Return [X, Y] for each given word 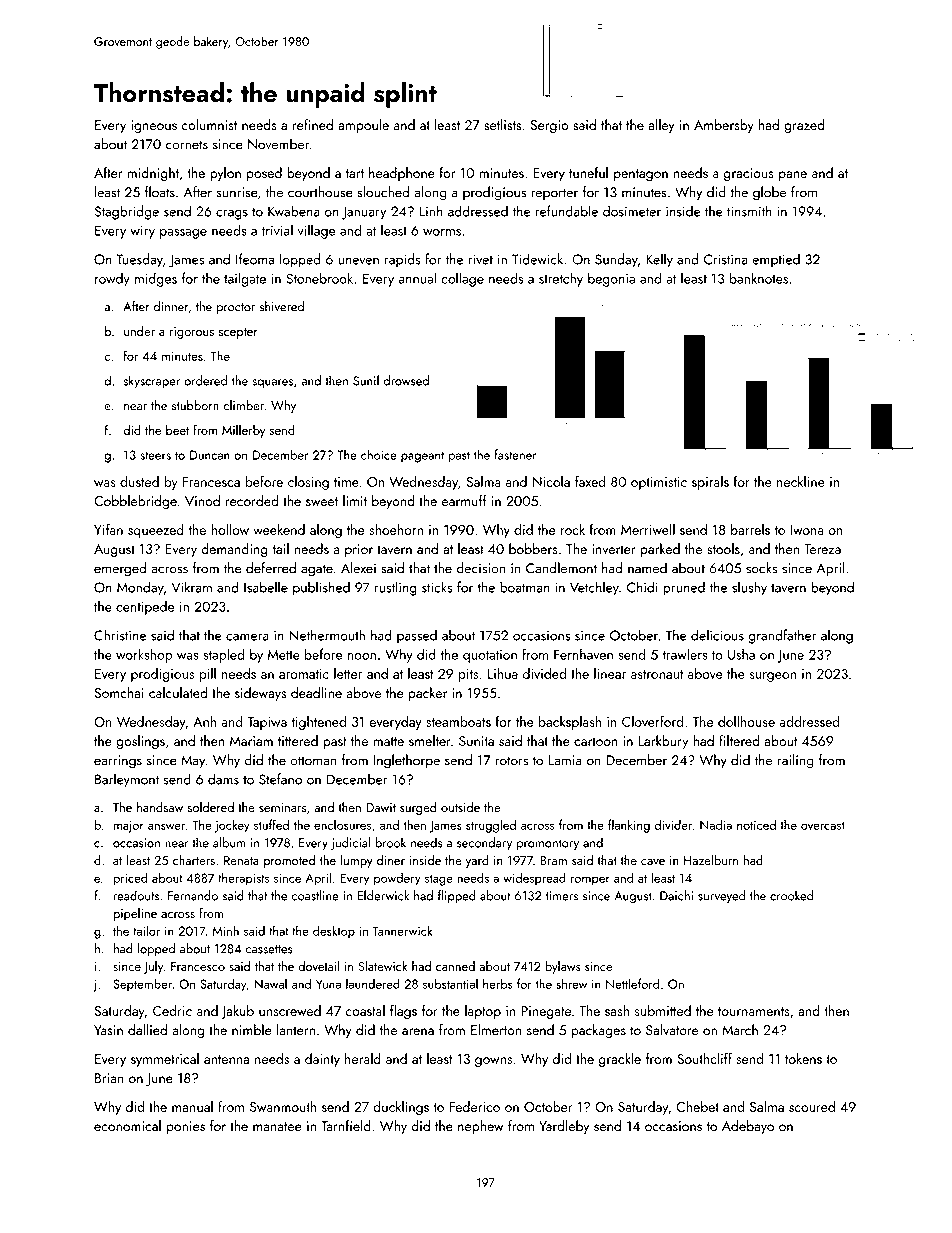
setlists [502, 124]
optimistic [659, 483]
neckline [801, 481]
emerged [120, 569]
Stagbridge [126, 212]
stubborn [195, 405]
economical [127, 1126]
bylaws [563, 967]
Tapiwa [267, 723]
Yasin [108, 1030]
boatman [525, 587]
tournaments [754, 1011]
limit [355, 500]
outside [460, 807]
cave [653, 862]
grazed [804, 126]
